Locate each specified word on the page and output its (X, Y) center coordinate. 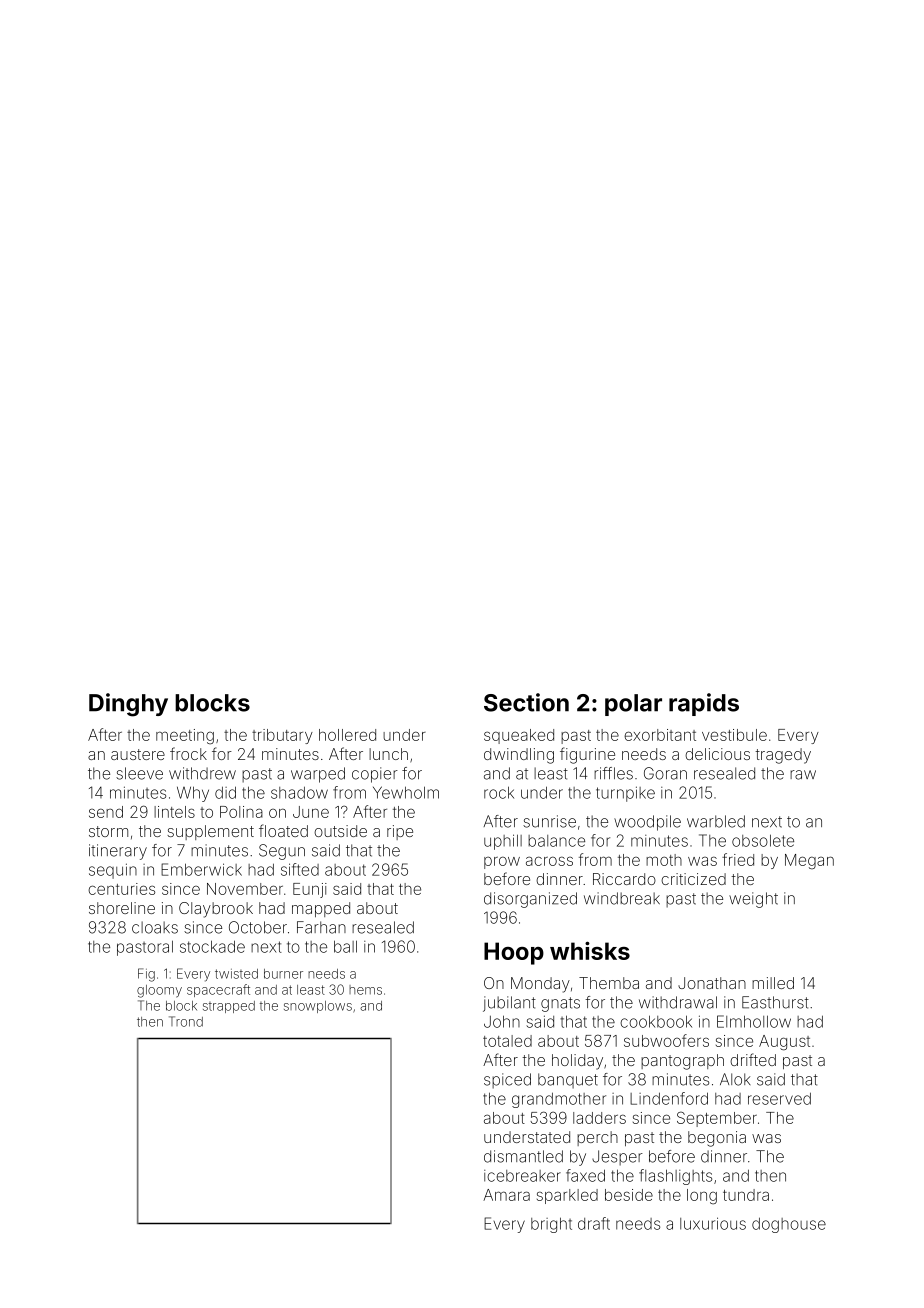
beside (629, 1195)
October (258, 927)
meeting (185, 737)
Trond (186, 1021)
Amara (506, 1195)
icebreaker (522, 1176)
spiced (507, 1081)
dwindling (519, 756)
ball (345, 946)
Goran (665, 773)
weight (753, 900)
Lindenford (669, 1098)
